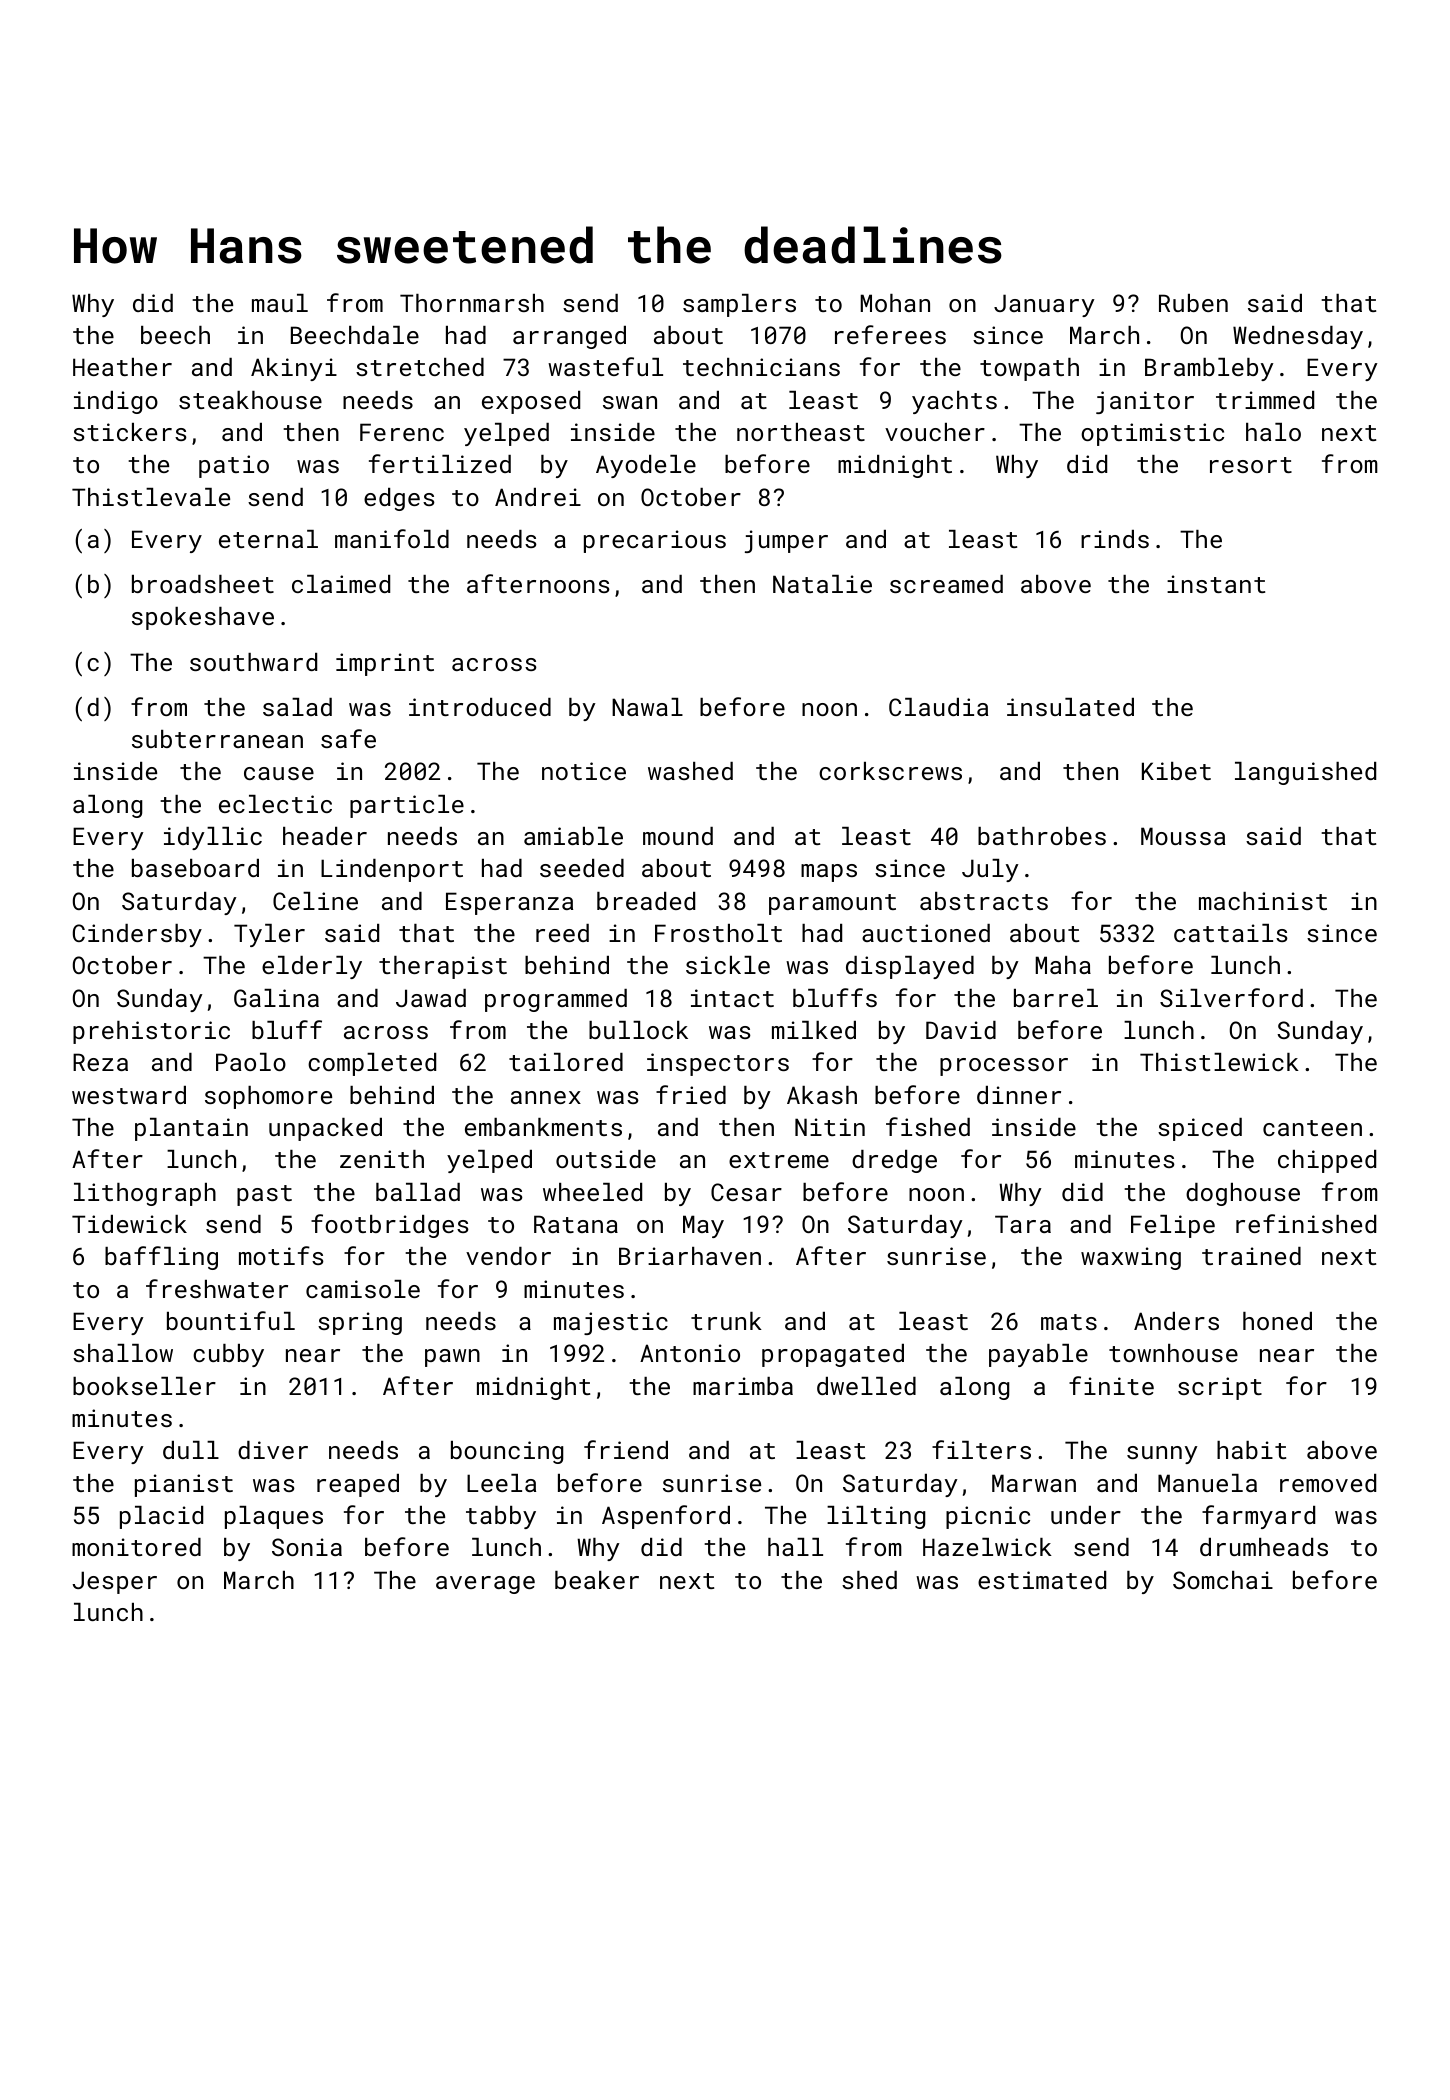  I want to click on maul, so click(280, 303).
